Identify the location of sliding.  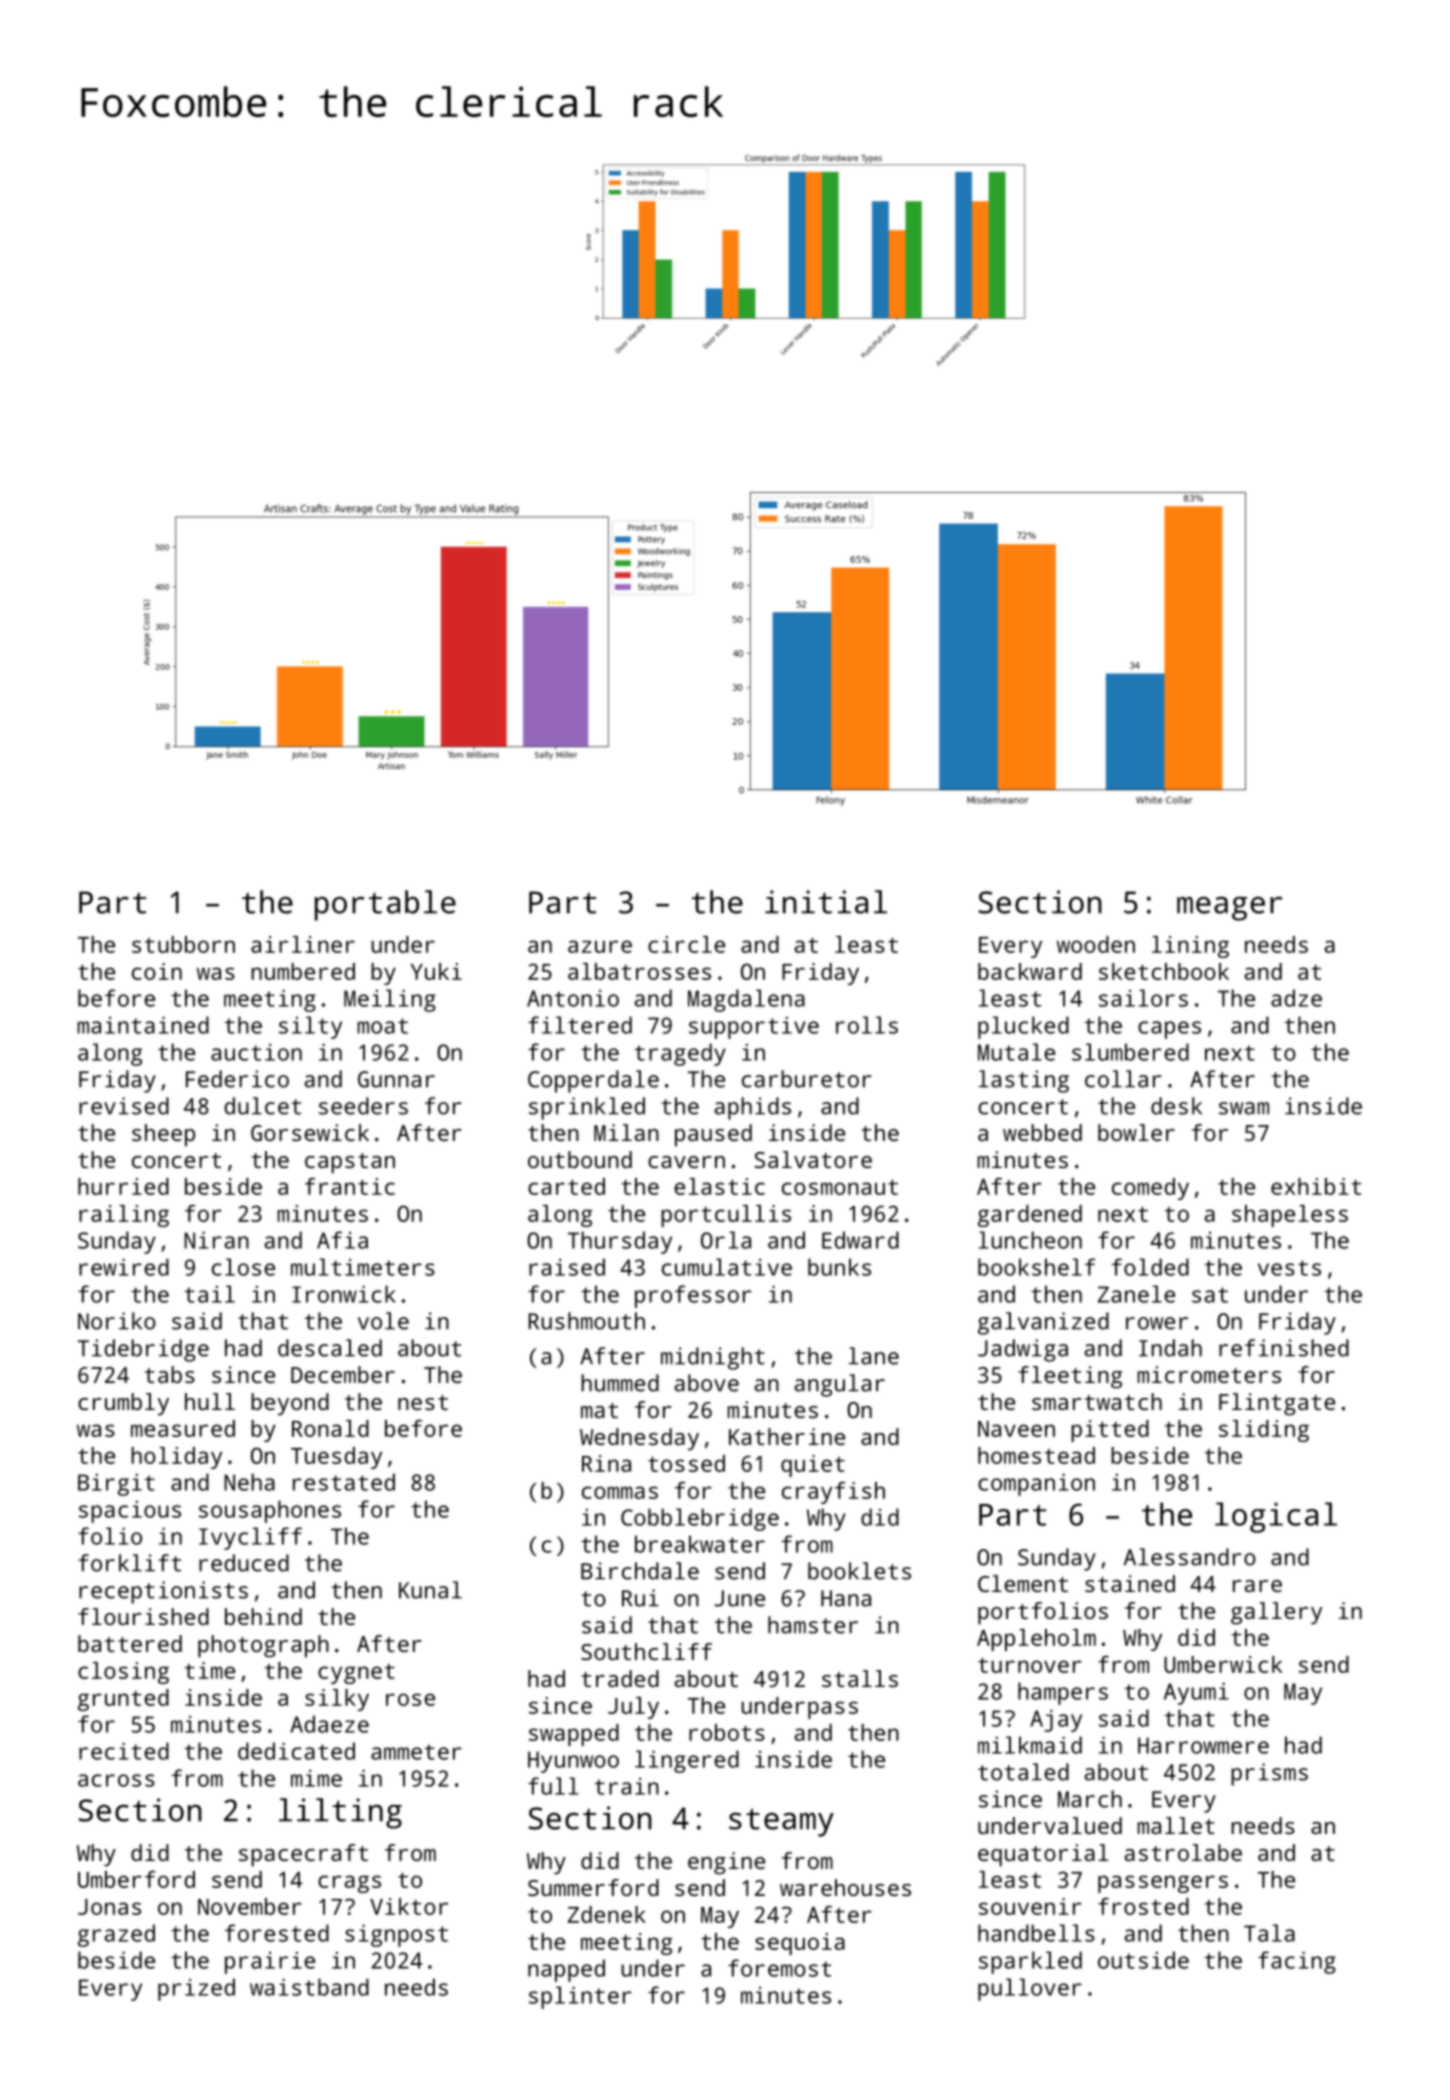
(1264, 1431).
